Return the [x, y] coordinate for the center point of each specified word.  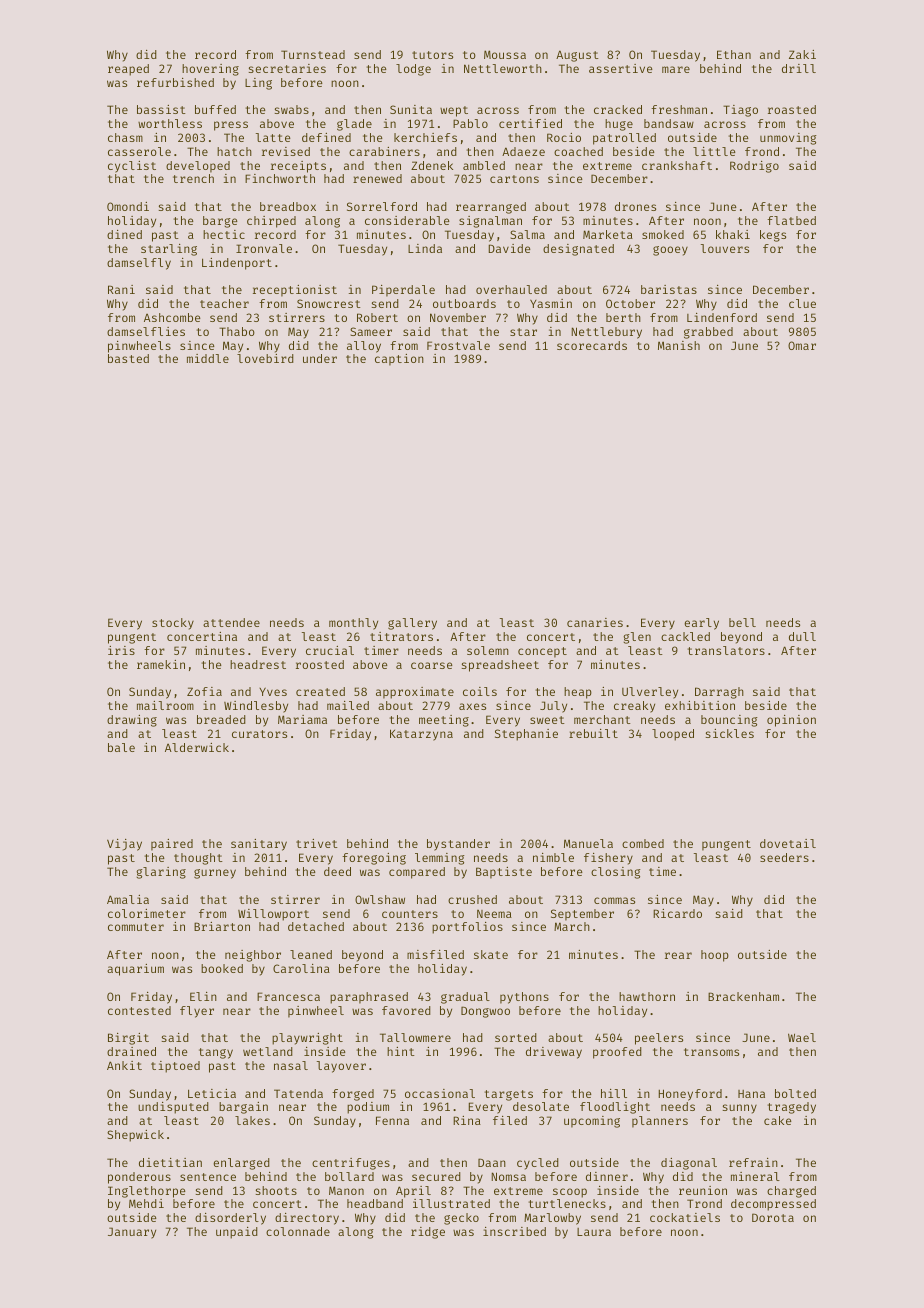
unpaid [237, 1233]
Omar [802, 345]
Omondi [128, 206]
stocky [173, 624]
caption [399, 360]
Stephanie [526, 735]
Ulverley [650, 693]
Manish [679, 345]
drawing [132, 721]
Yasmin [551, 303]
